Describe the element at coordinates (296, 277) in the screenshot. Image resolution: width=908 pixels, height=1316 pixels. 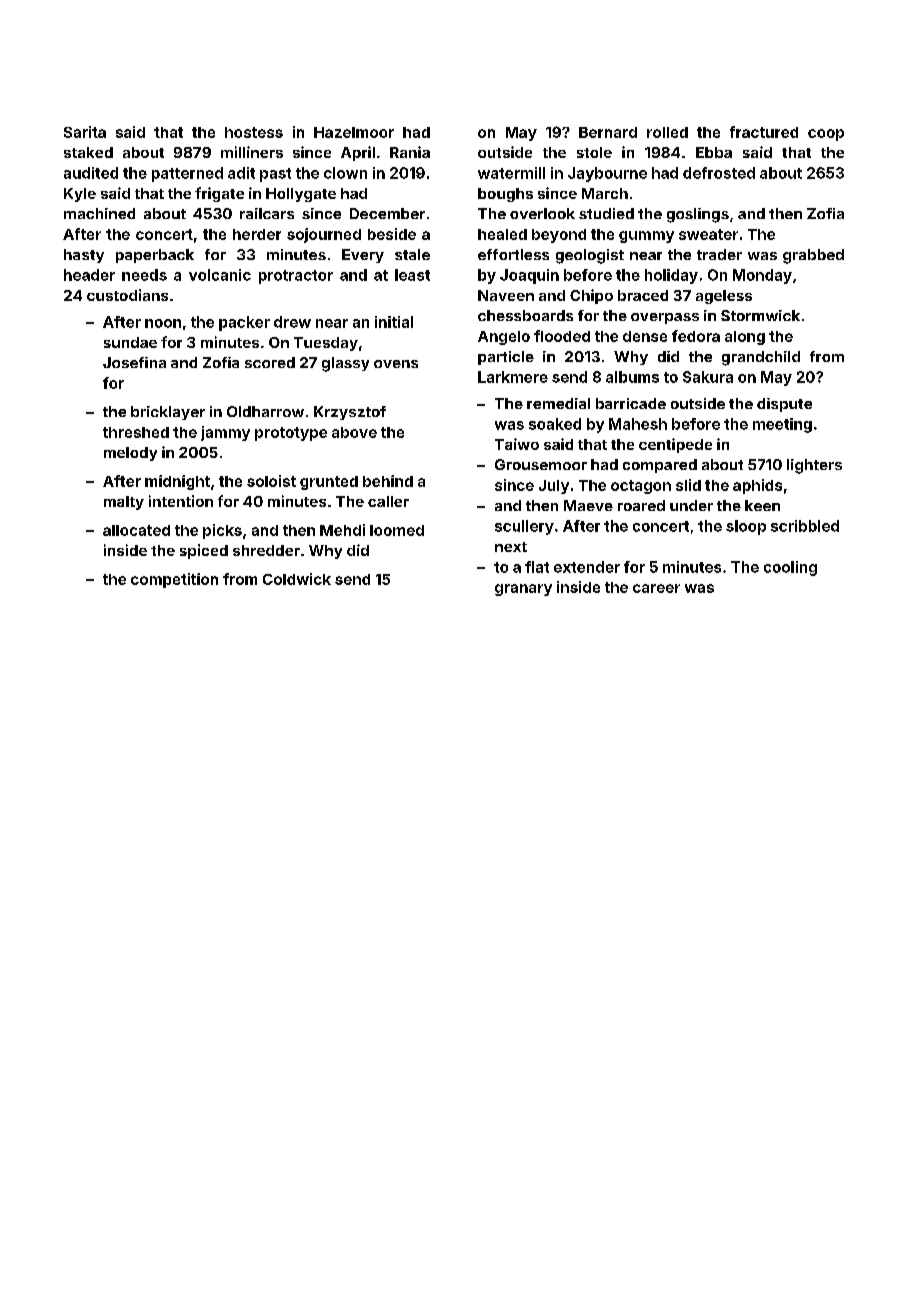
I see `protractor` at that location.
